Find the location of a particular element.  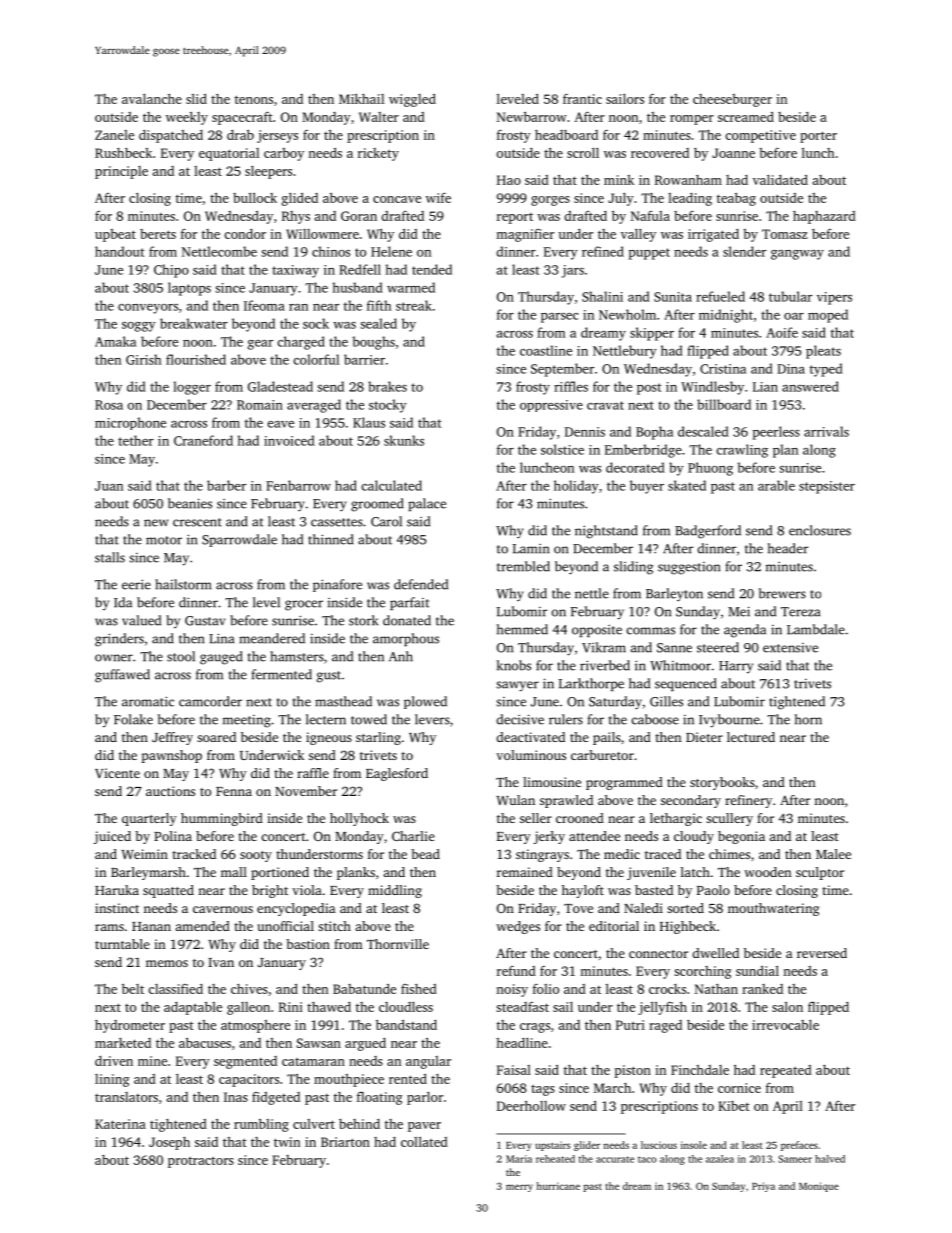

folio is located at coordinates (546, 988).
